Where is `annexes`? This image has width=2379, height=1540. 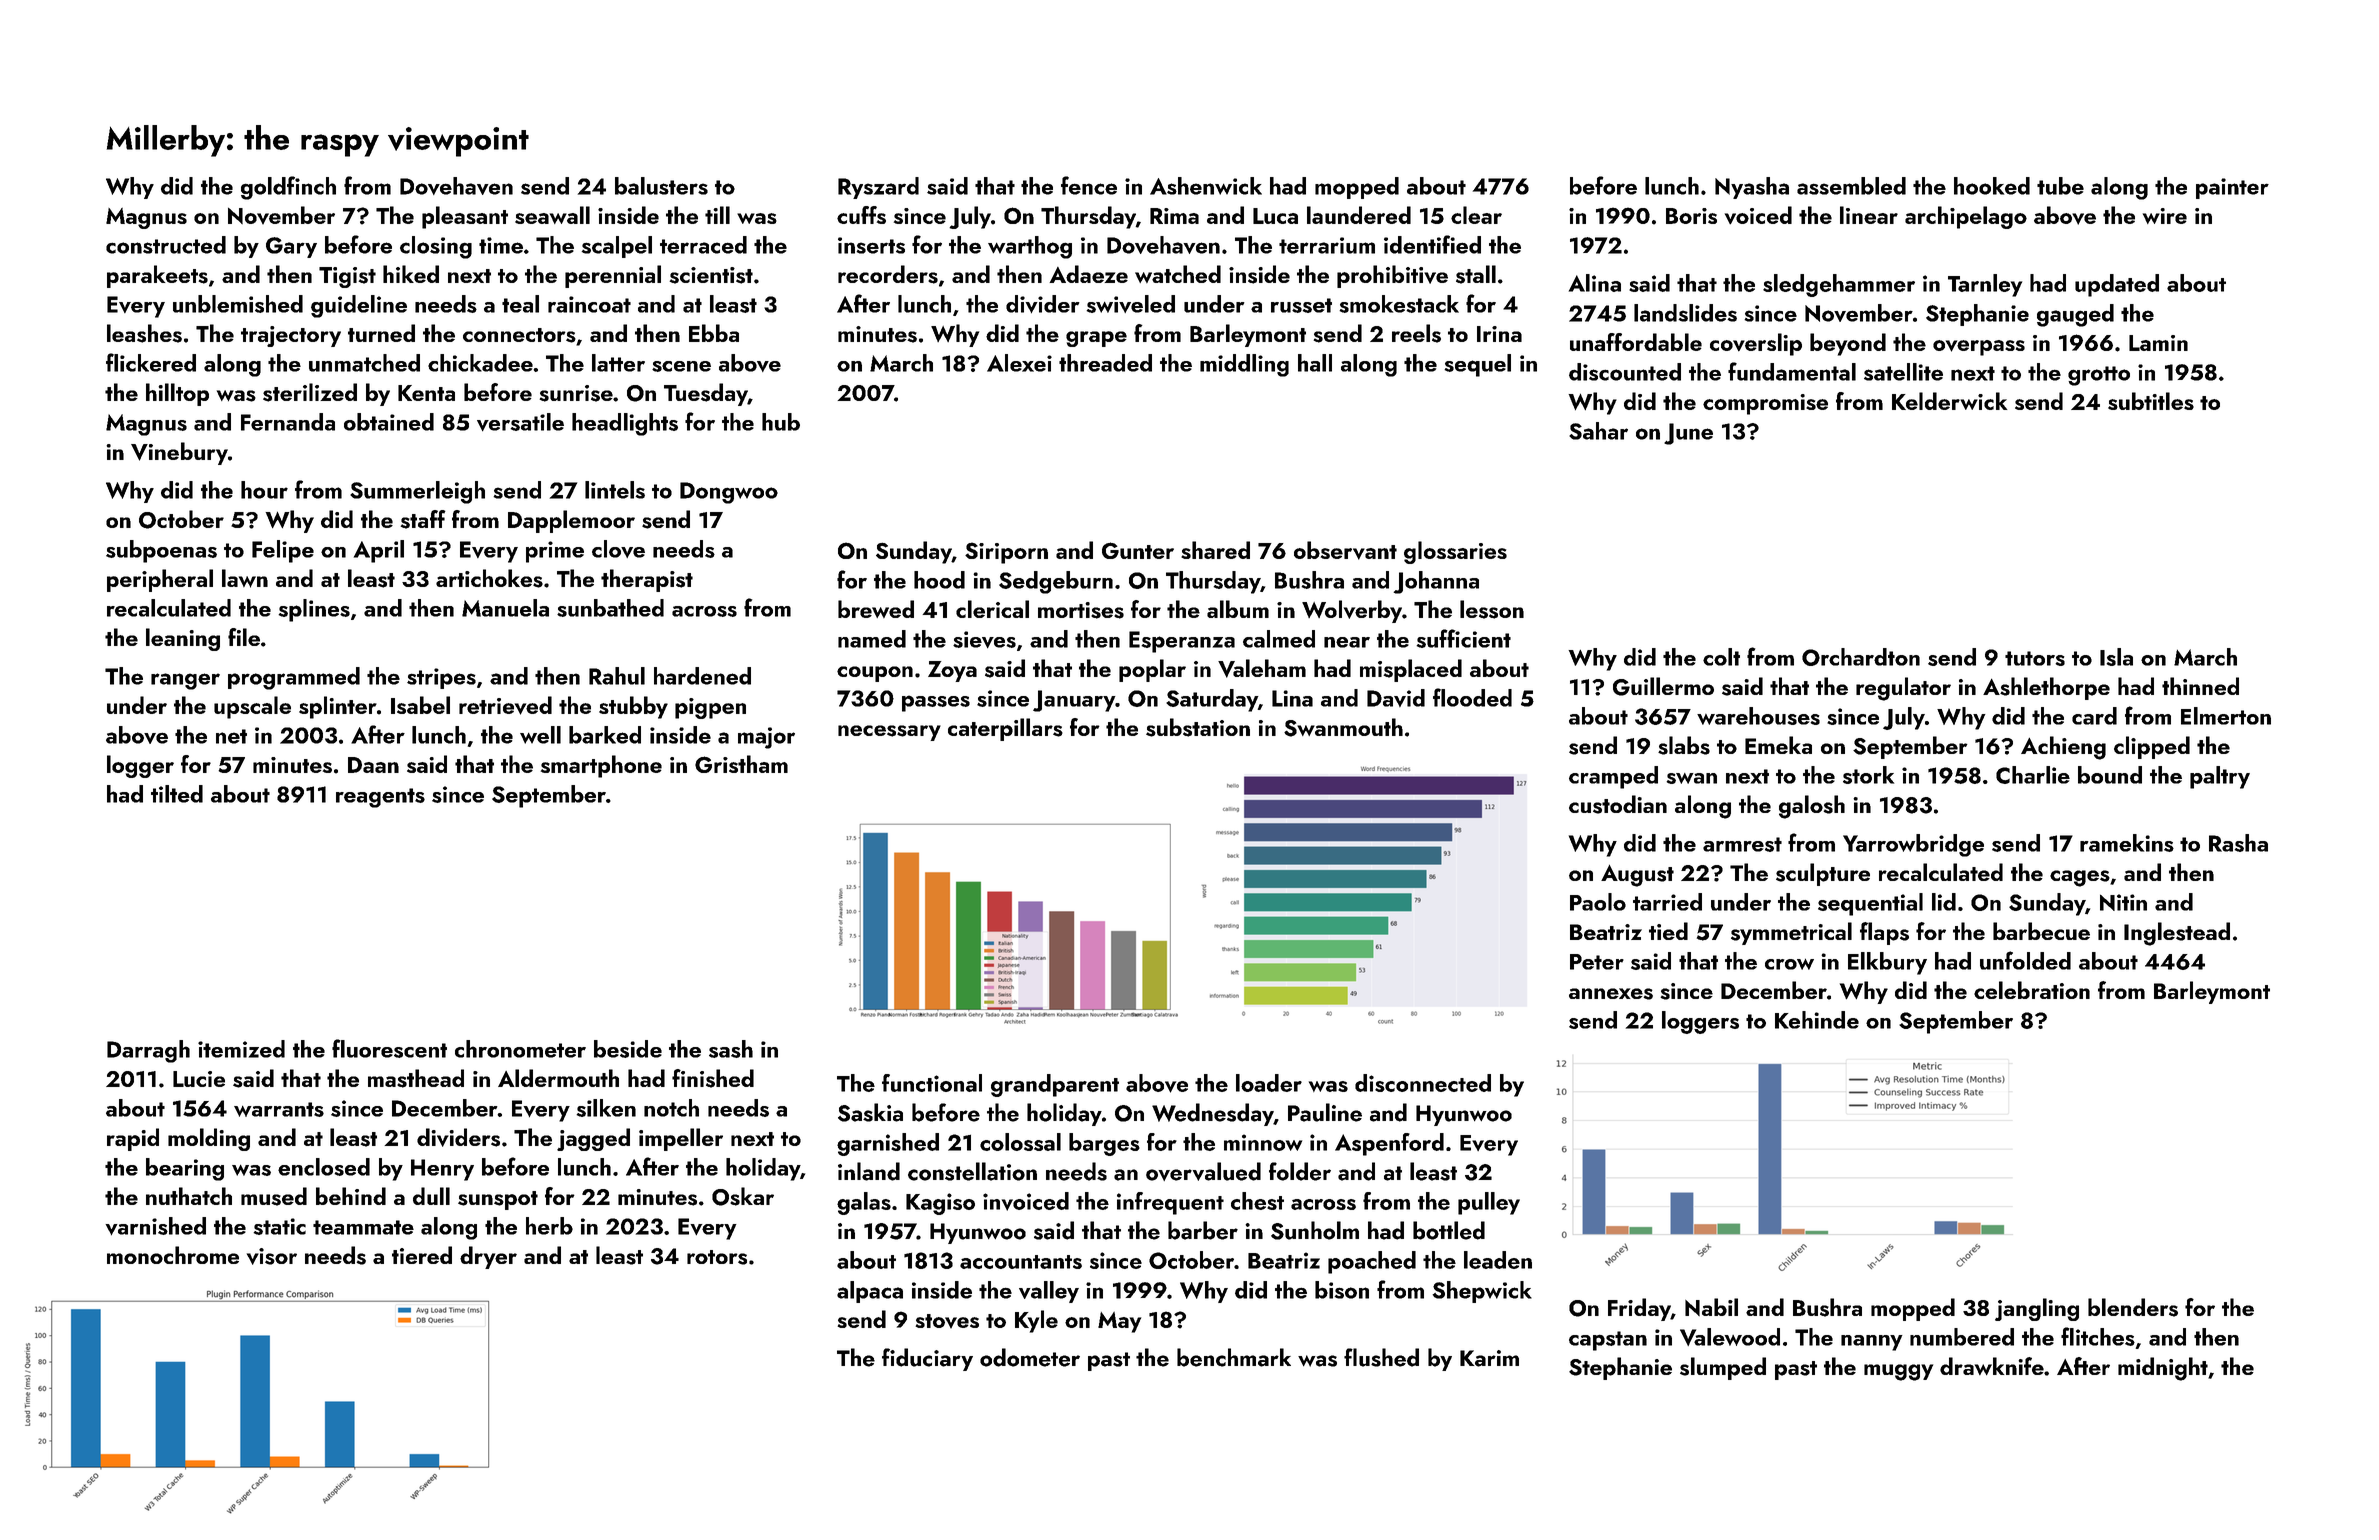 annexes is located at coordinates (1611, 994).
